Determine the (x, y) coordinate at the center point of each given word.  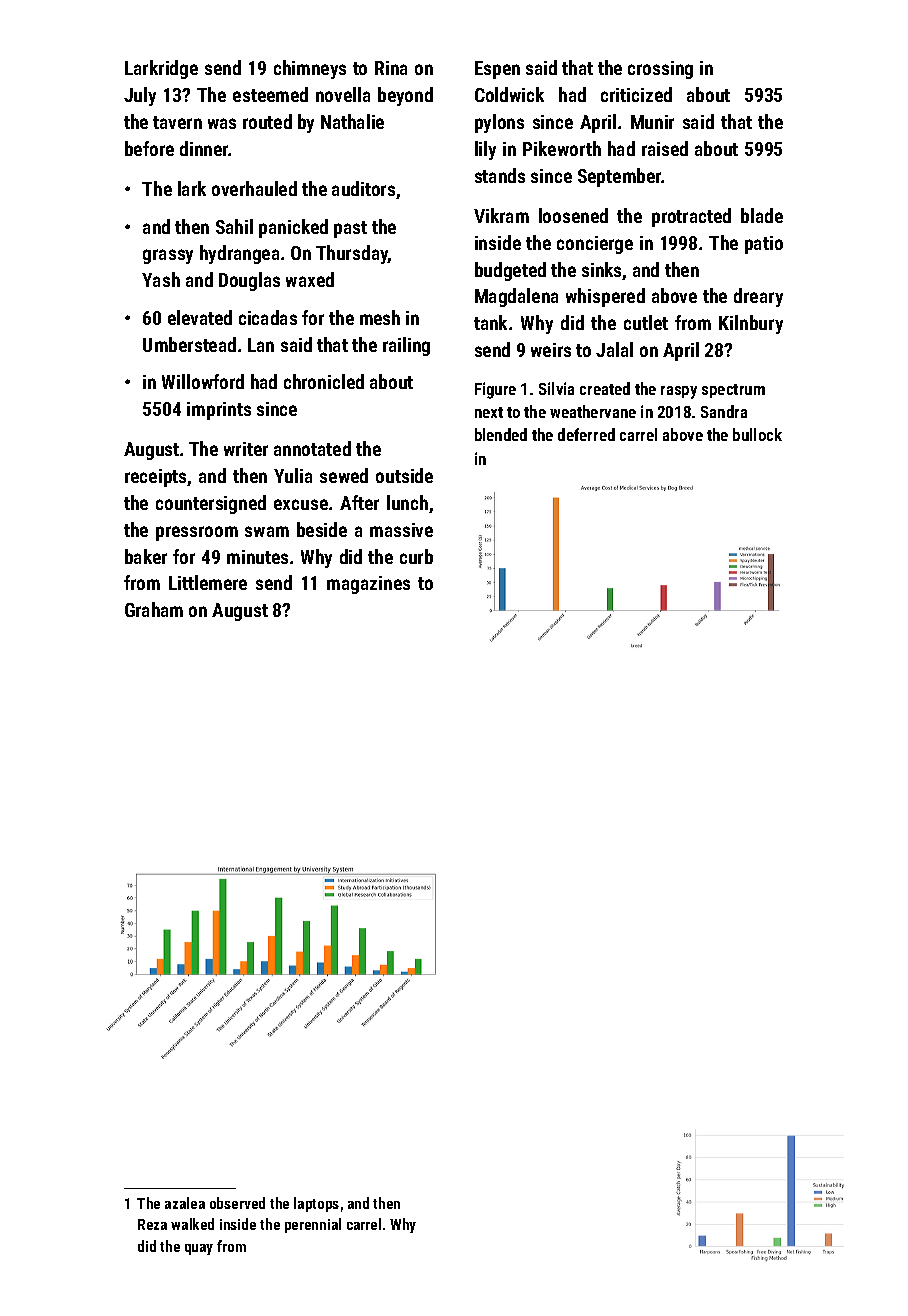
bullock (757, 434)
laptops (316, 1204)
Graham (154, 609)
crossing (660, 70)
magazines (368, 585)
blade (762, 215)
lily (485, 150)
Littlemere (208, 582)
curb (416, 556)
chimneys (310, 69)
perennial (313, 1225)
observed (237, 1203)
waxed (310, 279)
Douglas (249, 281)
